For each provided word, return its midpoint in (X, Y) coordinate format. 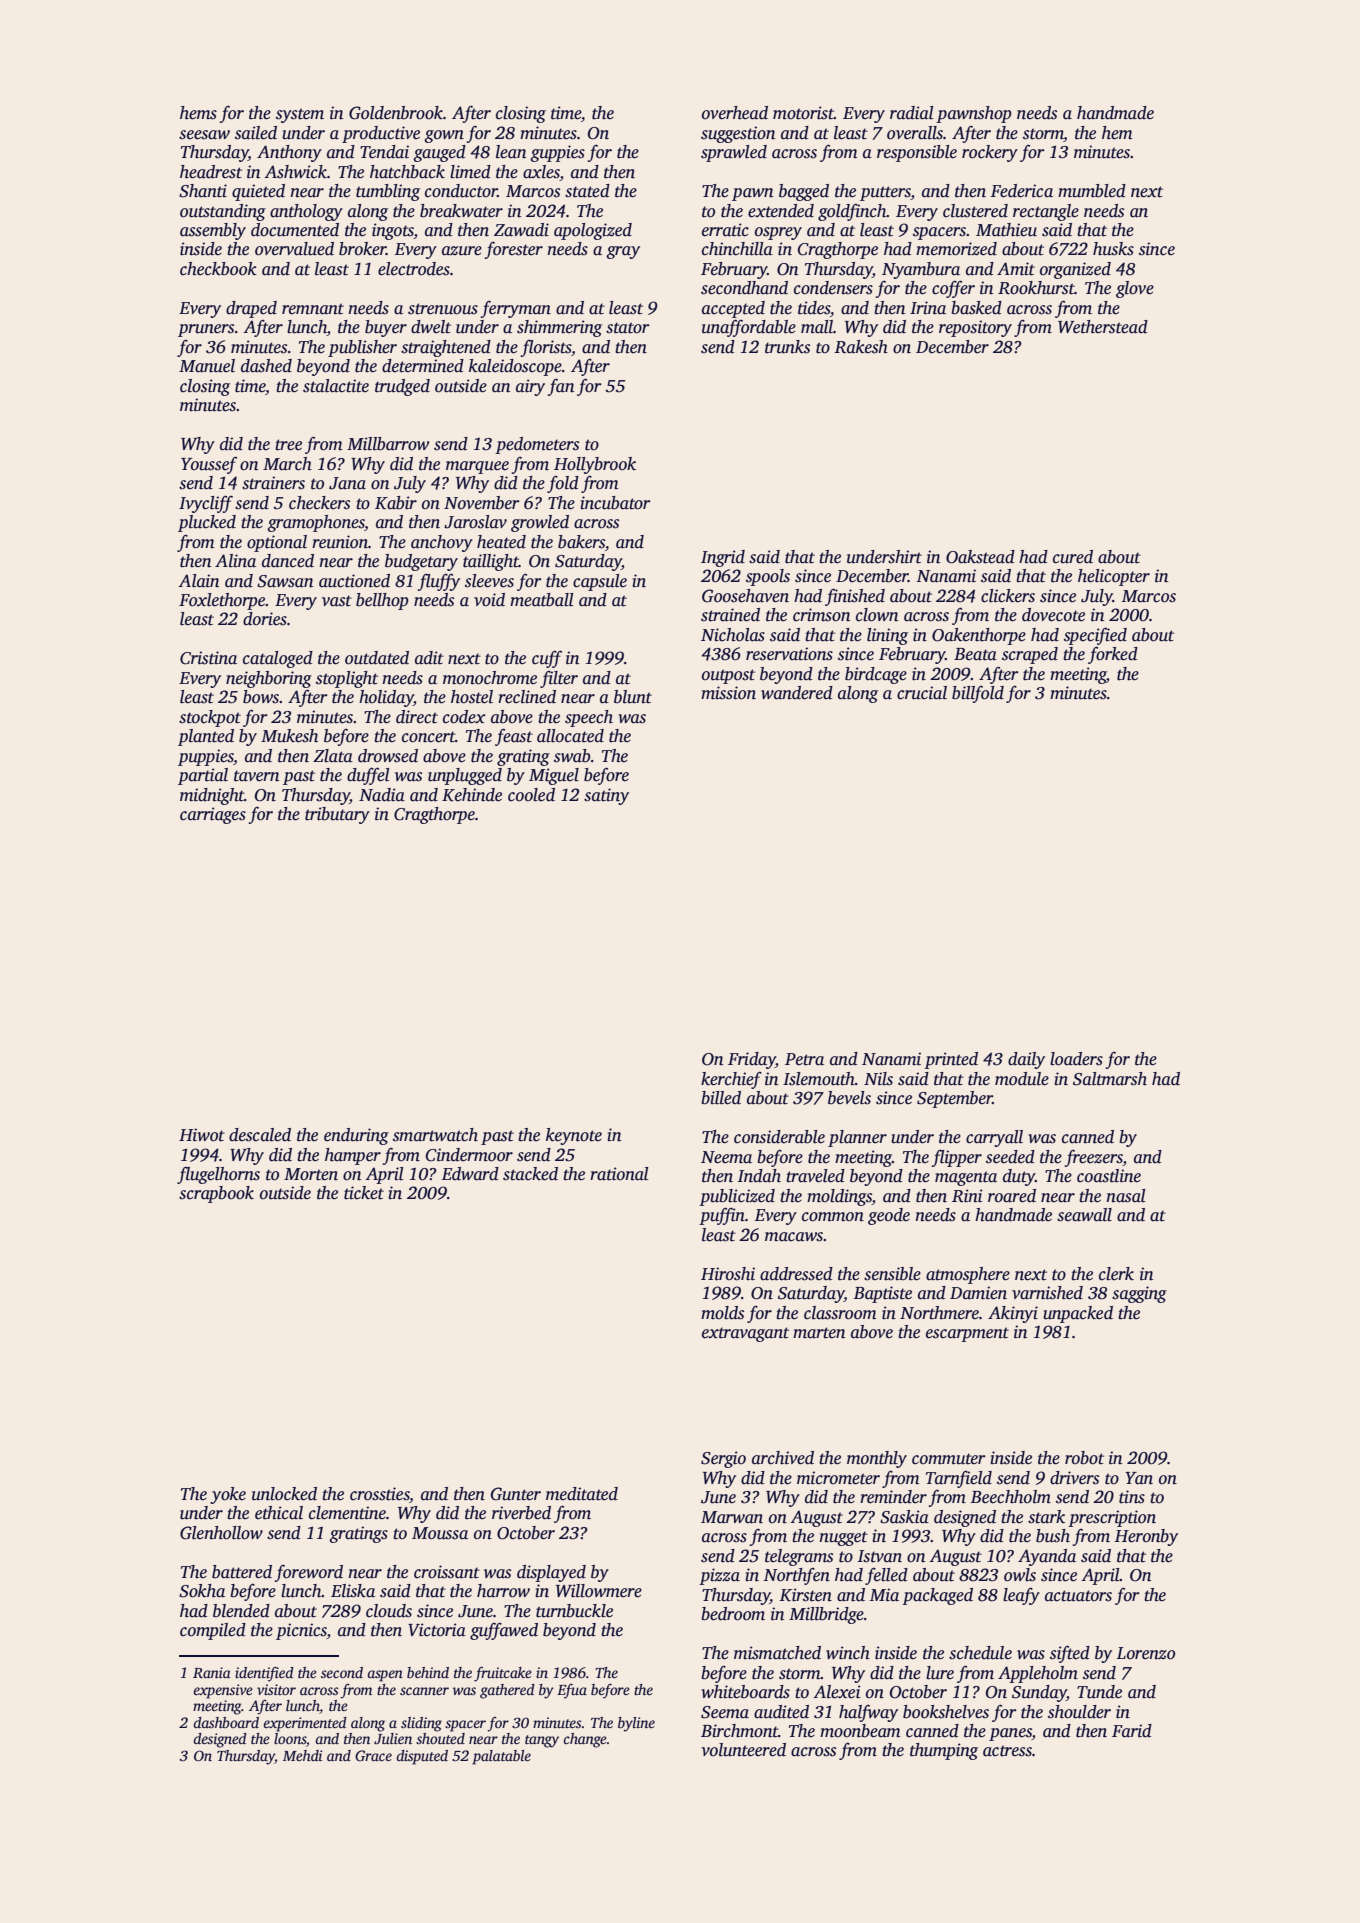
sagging (1139, 1294)
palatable (501, 1757)
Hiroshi (728, 1274)
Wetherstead (1103, 327)
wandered (797, 693)
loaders (1076, 1059)
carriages (213, 815)
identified (264, 1674)
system (300, 115)
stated (587, 191)
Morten (311, 1174)
